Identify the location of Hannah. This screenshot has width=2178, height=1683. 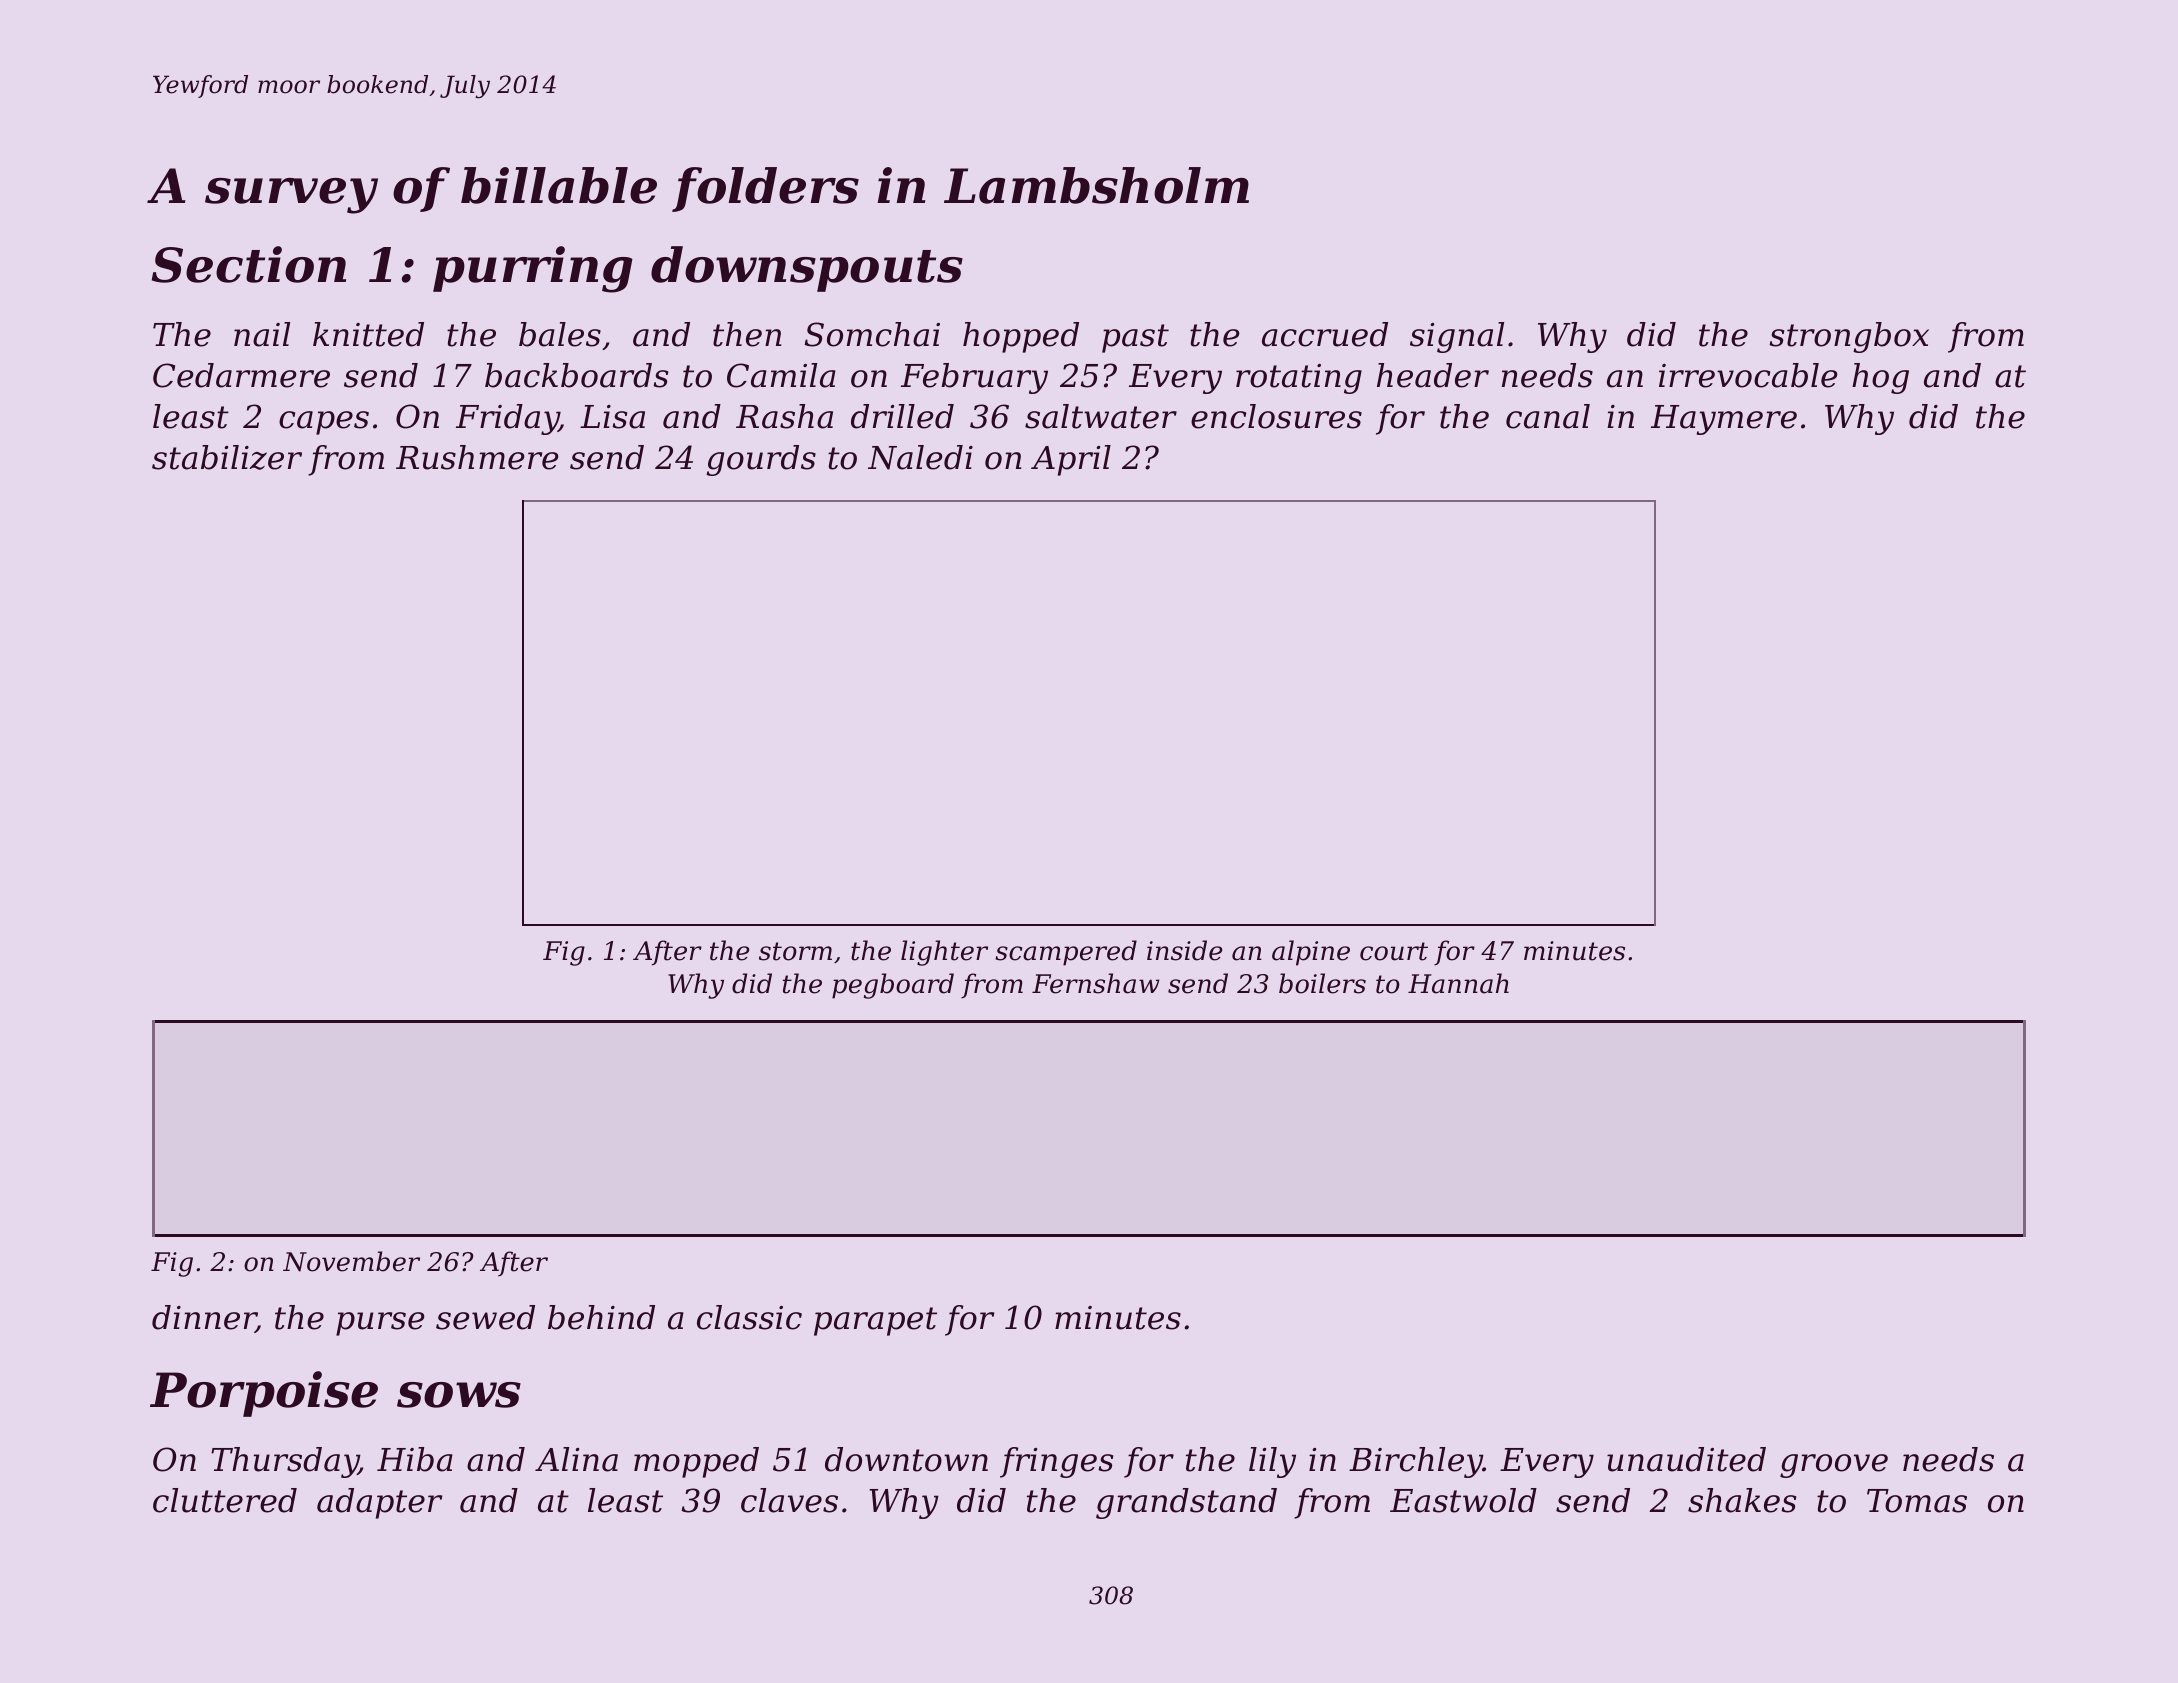
(1458, 983).
